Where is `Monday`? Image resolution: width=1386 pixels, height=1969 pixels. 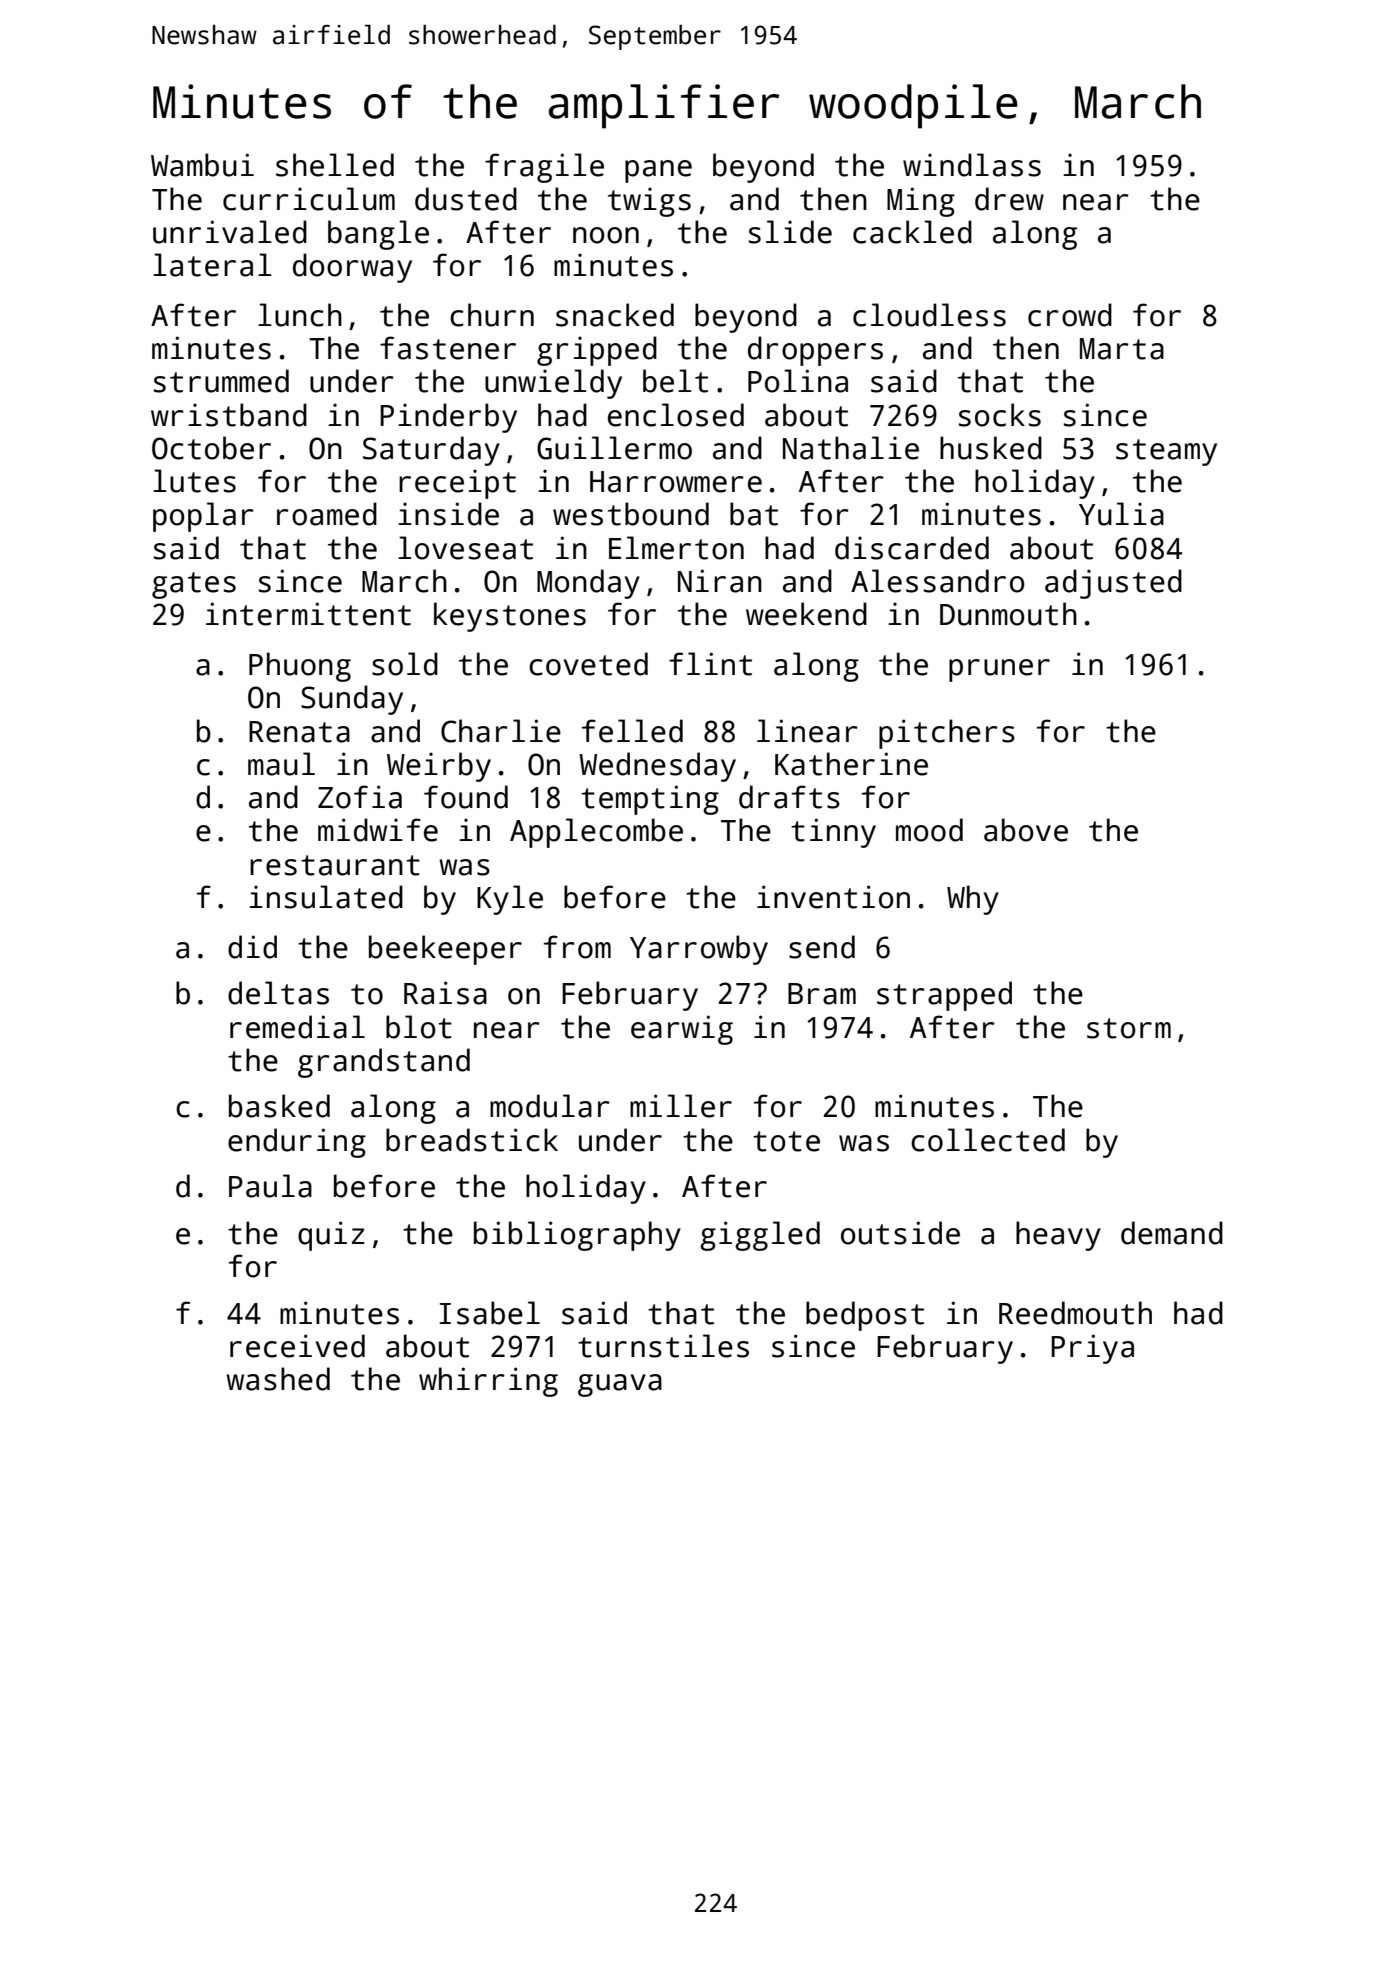
Monday is located at coordinates (588, 584).
